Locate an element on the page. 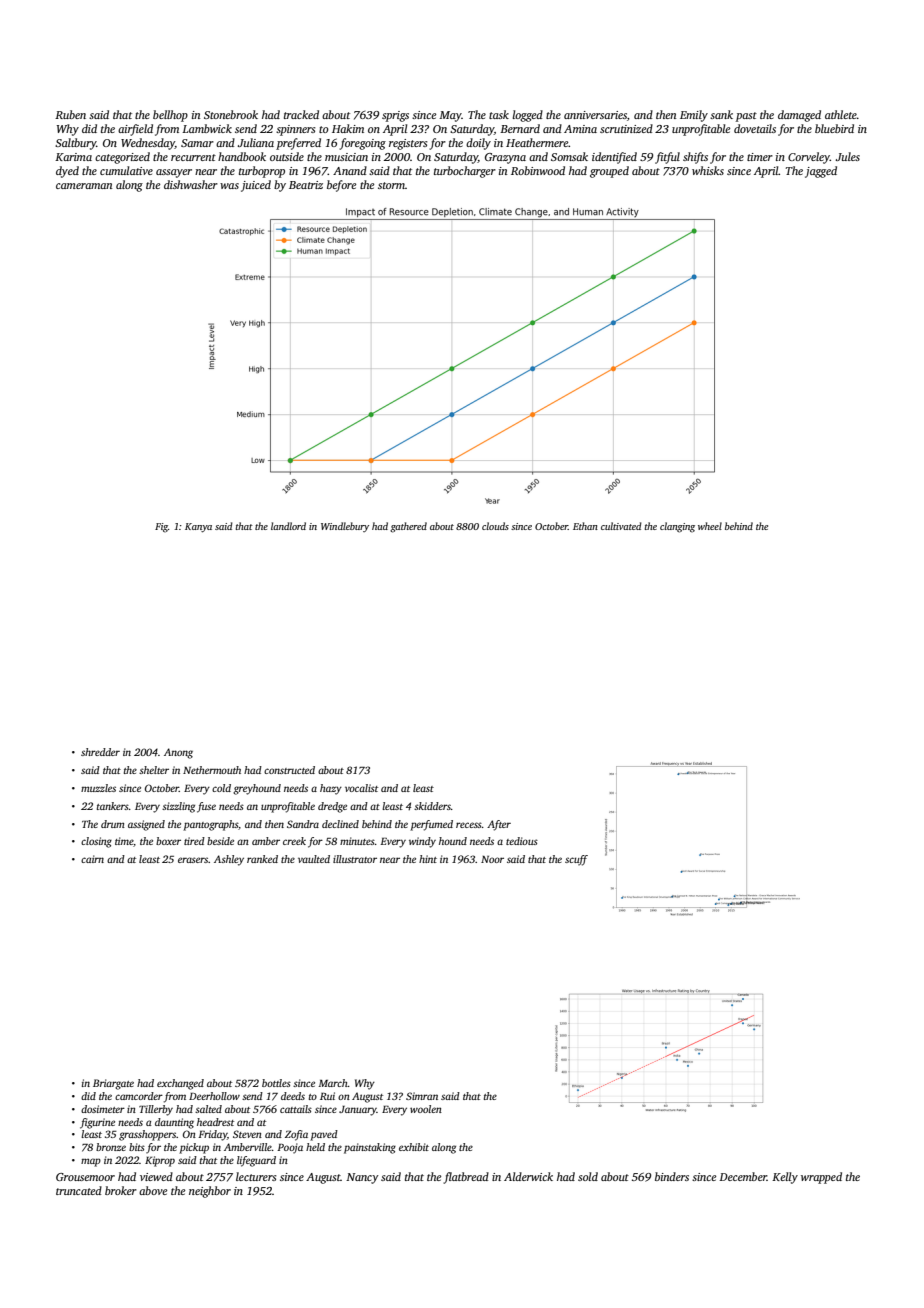 This document has height=1308, width=924. logged is located at coordinates (527, 116).
